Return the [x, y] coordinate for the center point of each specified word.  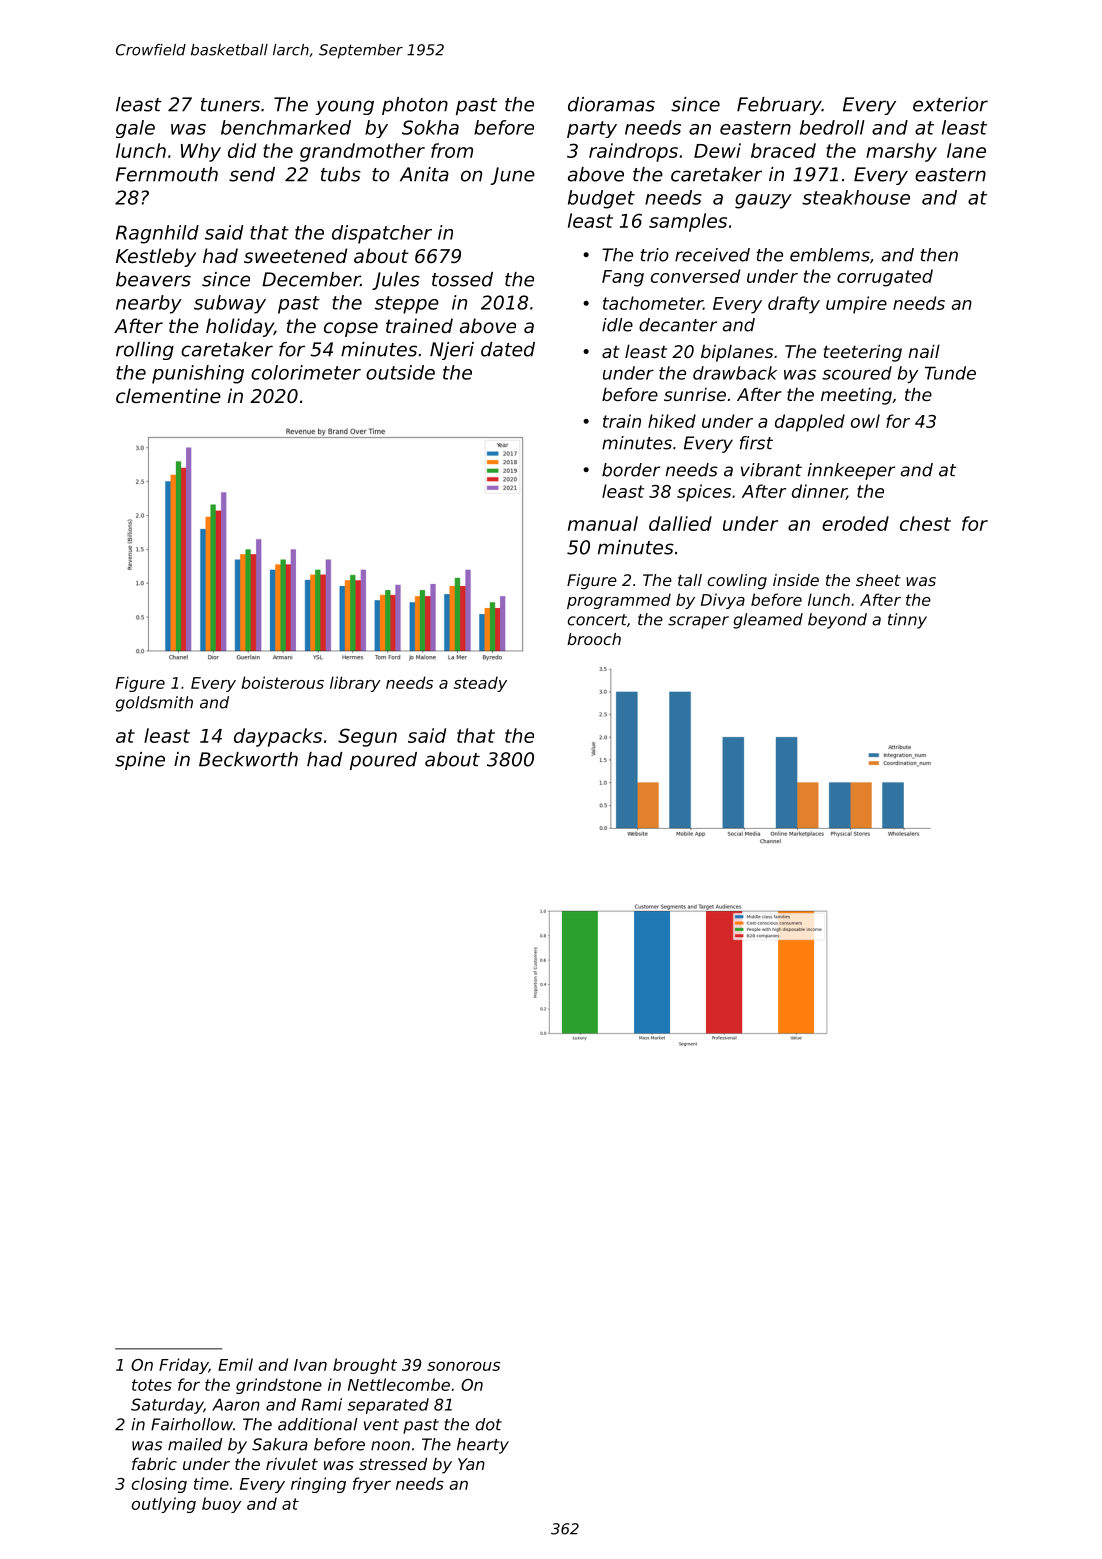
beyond [837, 621]
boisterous [282, 682]
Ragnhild [157, 234]
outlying [164, 1505]
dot [489, 1424]
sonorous [463, 1366]
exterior [950, 104]
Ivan [310, 1365]
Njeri [452, 351]
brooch [594, 639]
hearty [483, 1446]
